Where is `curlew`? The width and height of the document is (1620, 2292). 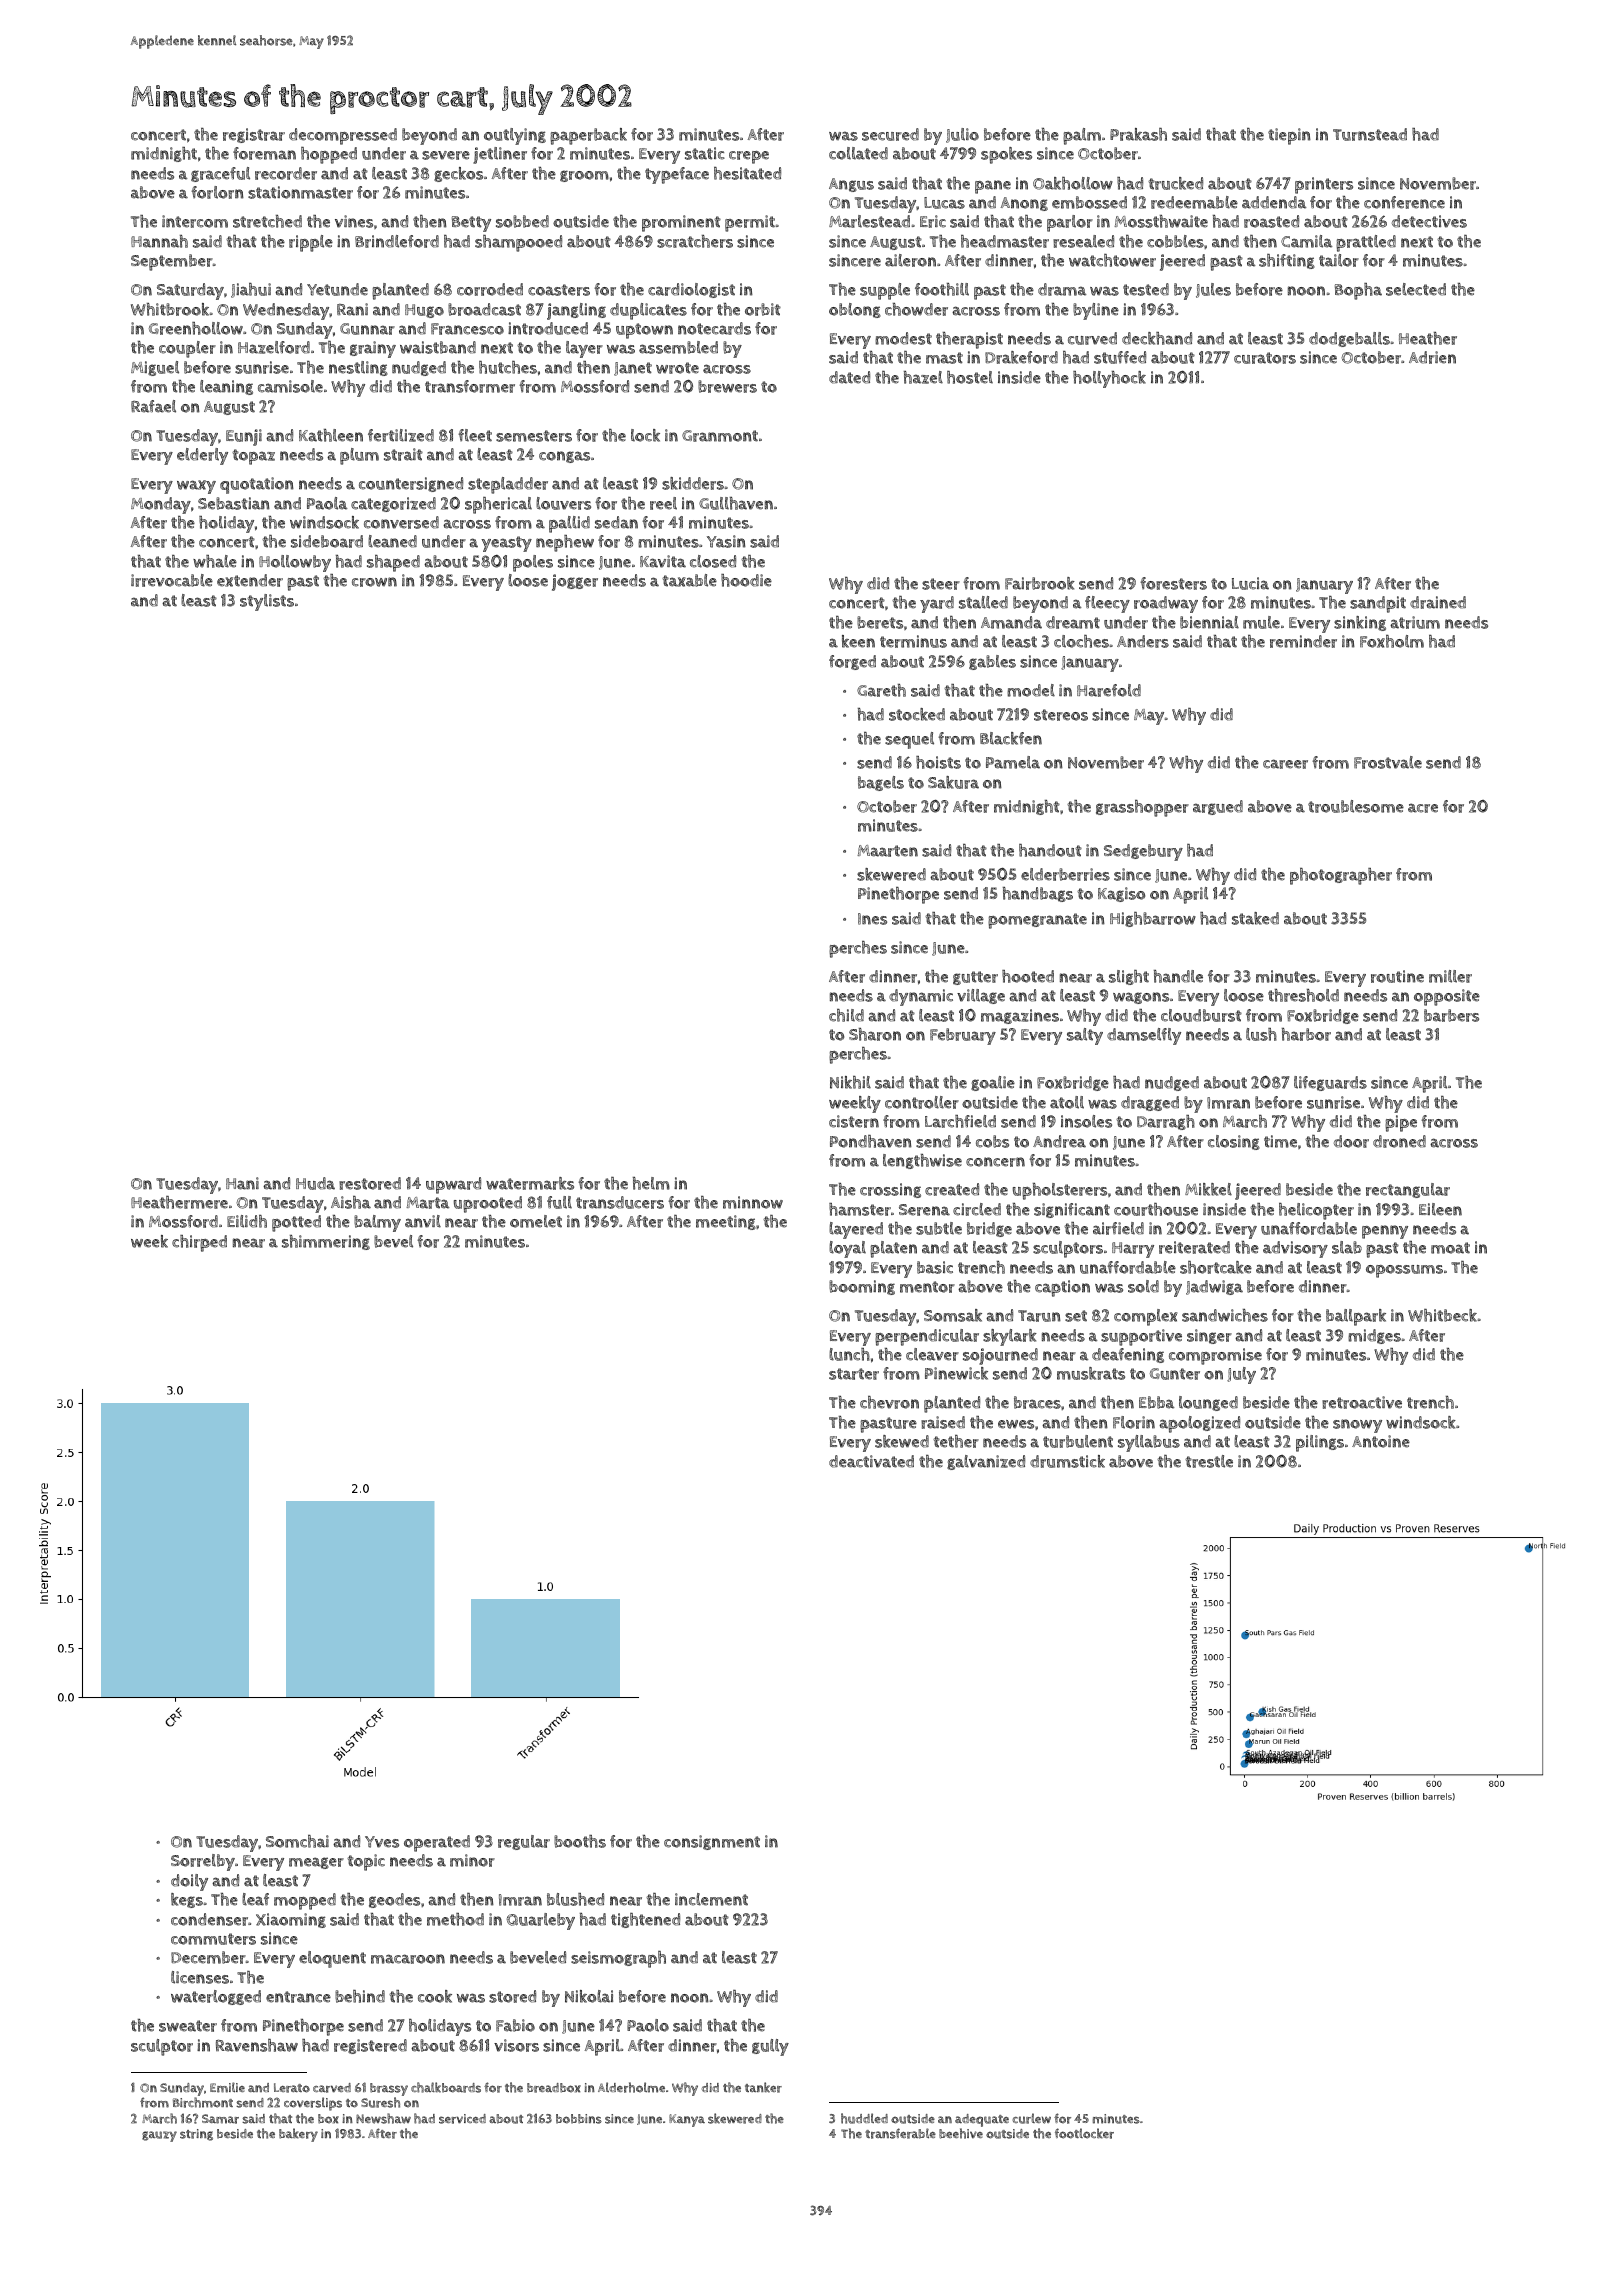 curlew is located at coordinates (1031, 2118).
